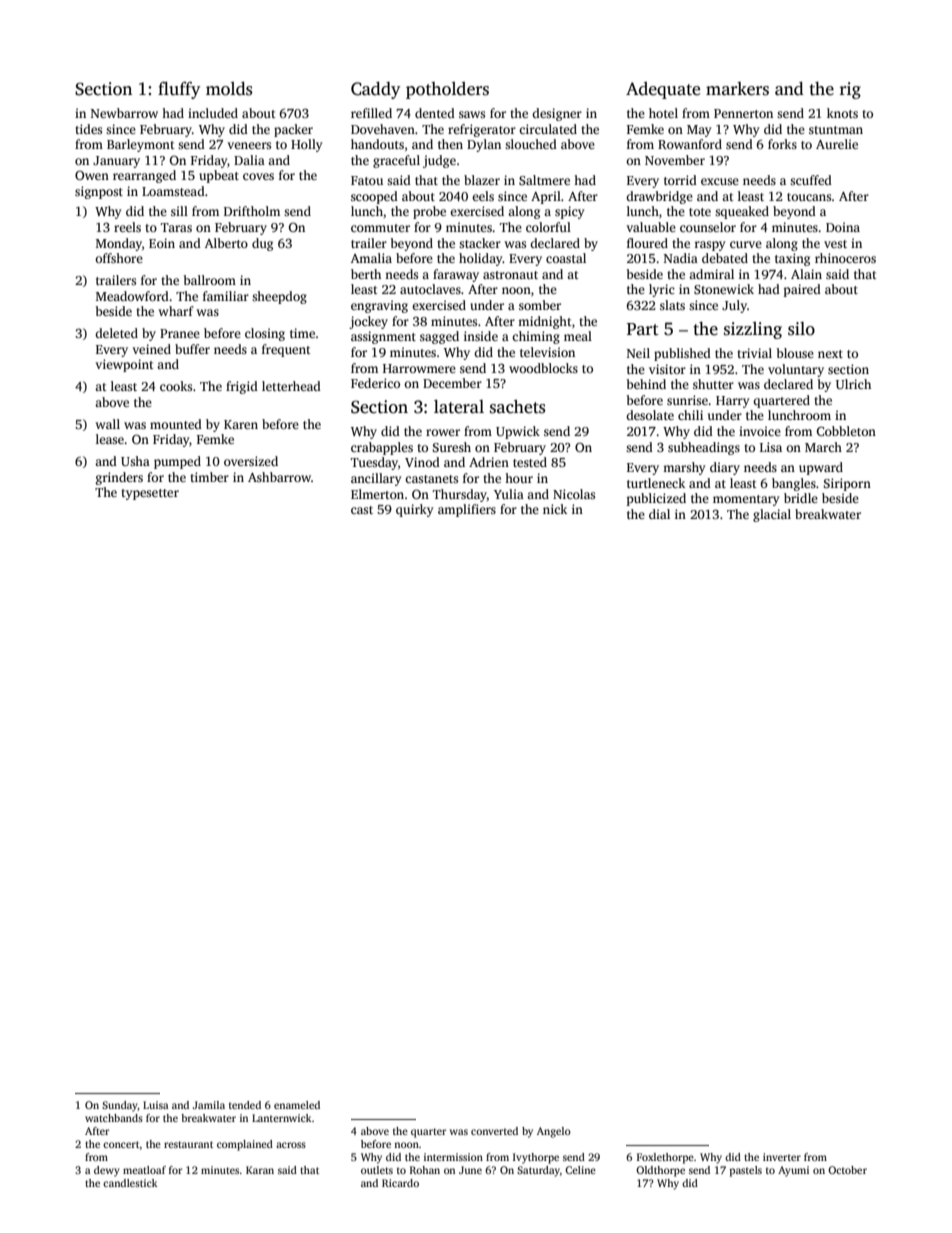  Describe the element at coordinates (772, 515) in the page. I see `glacial` at that location.
